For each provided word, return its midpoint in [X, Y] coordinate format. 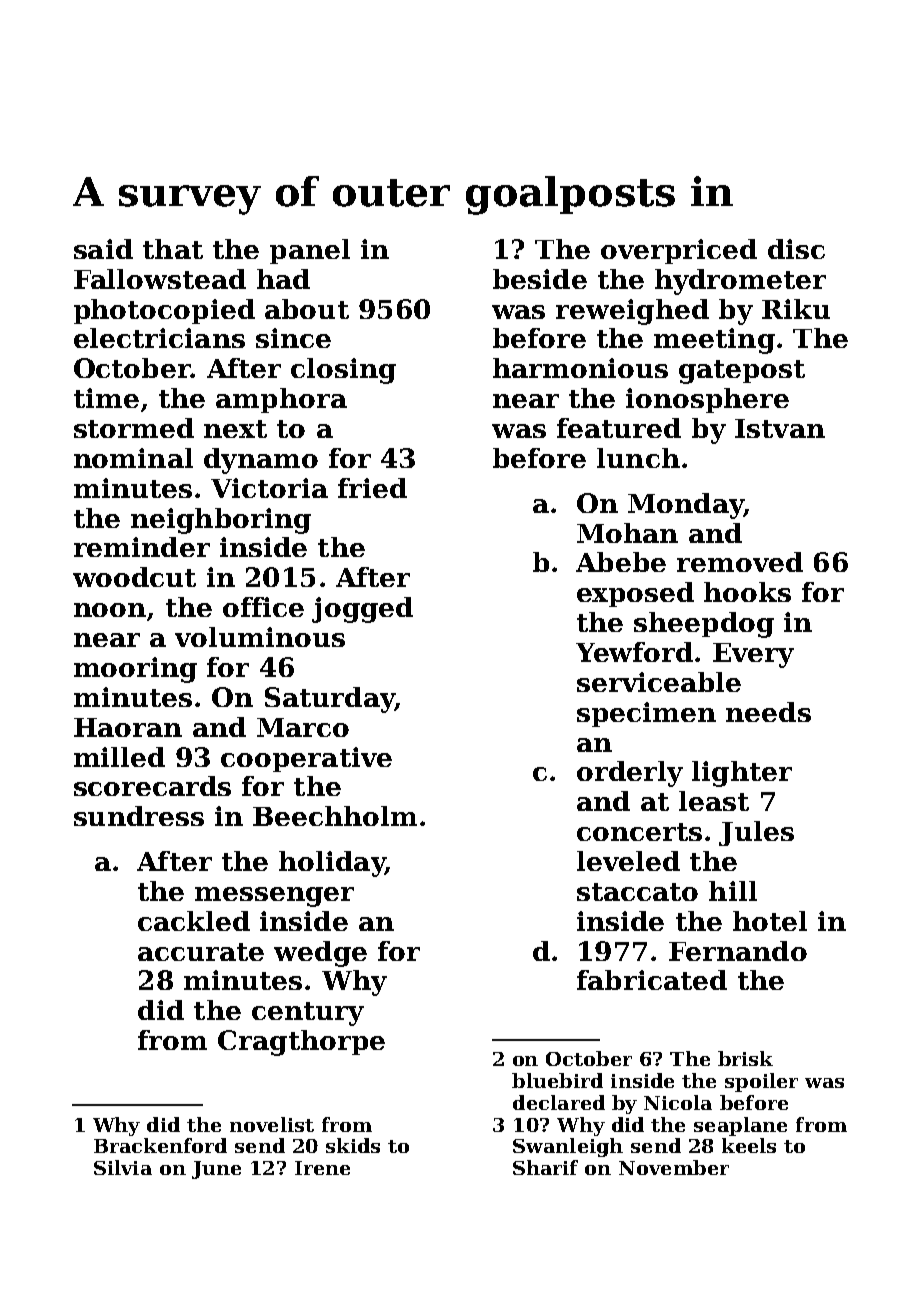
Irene [322, 1168]
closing [343, 371]
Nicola [678, 1102]
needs [768, 712]
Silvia [123, 1167]
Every [753, 655]
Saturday [329, 700]
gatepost [742, 372]
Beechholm [335, 816]
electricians [159, 338]
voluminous [260, 637]
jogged [362, 610]
